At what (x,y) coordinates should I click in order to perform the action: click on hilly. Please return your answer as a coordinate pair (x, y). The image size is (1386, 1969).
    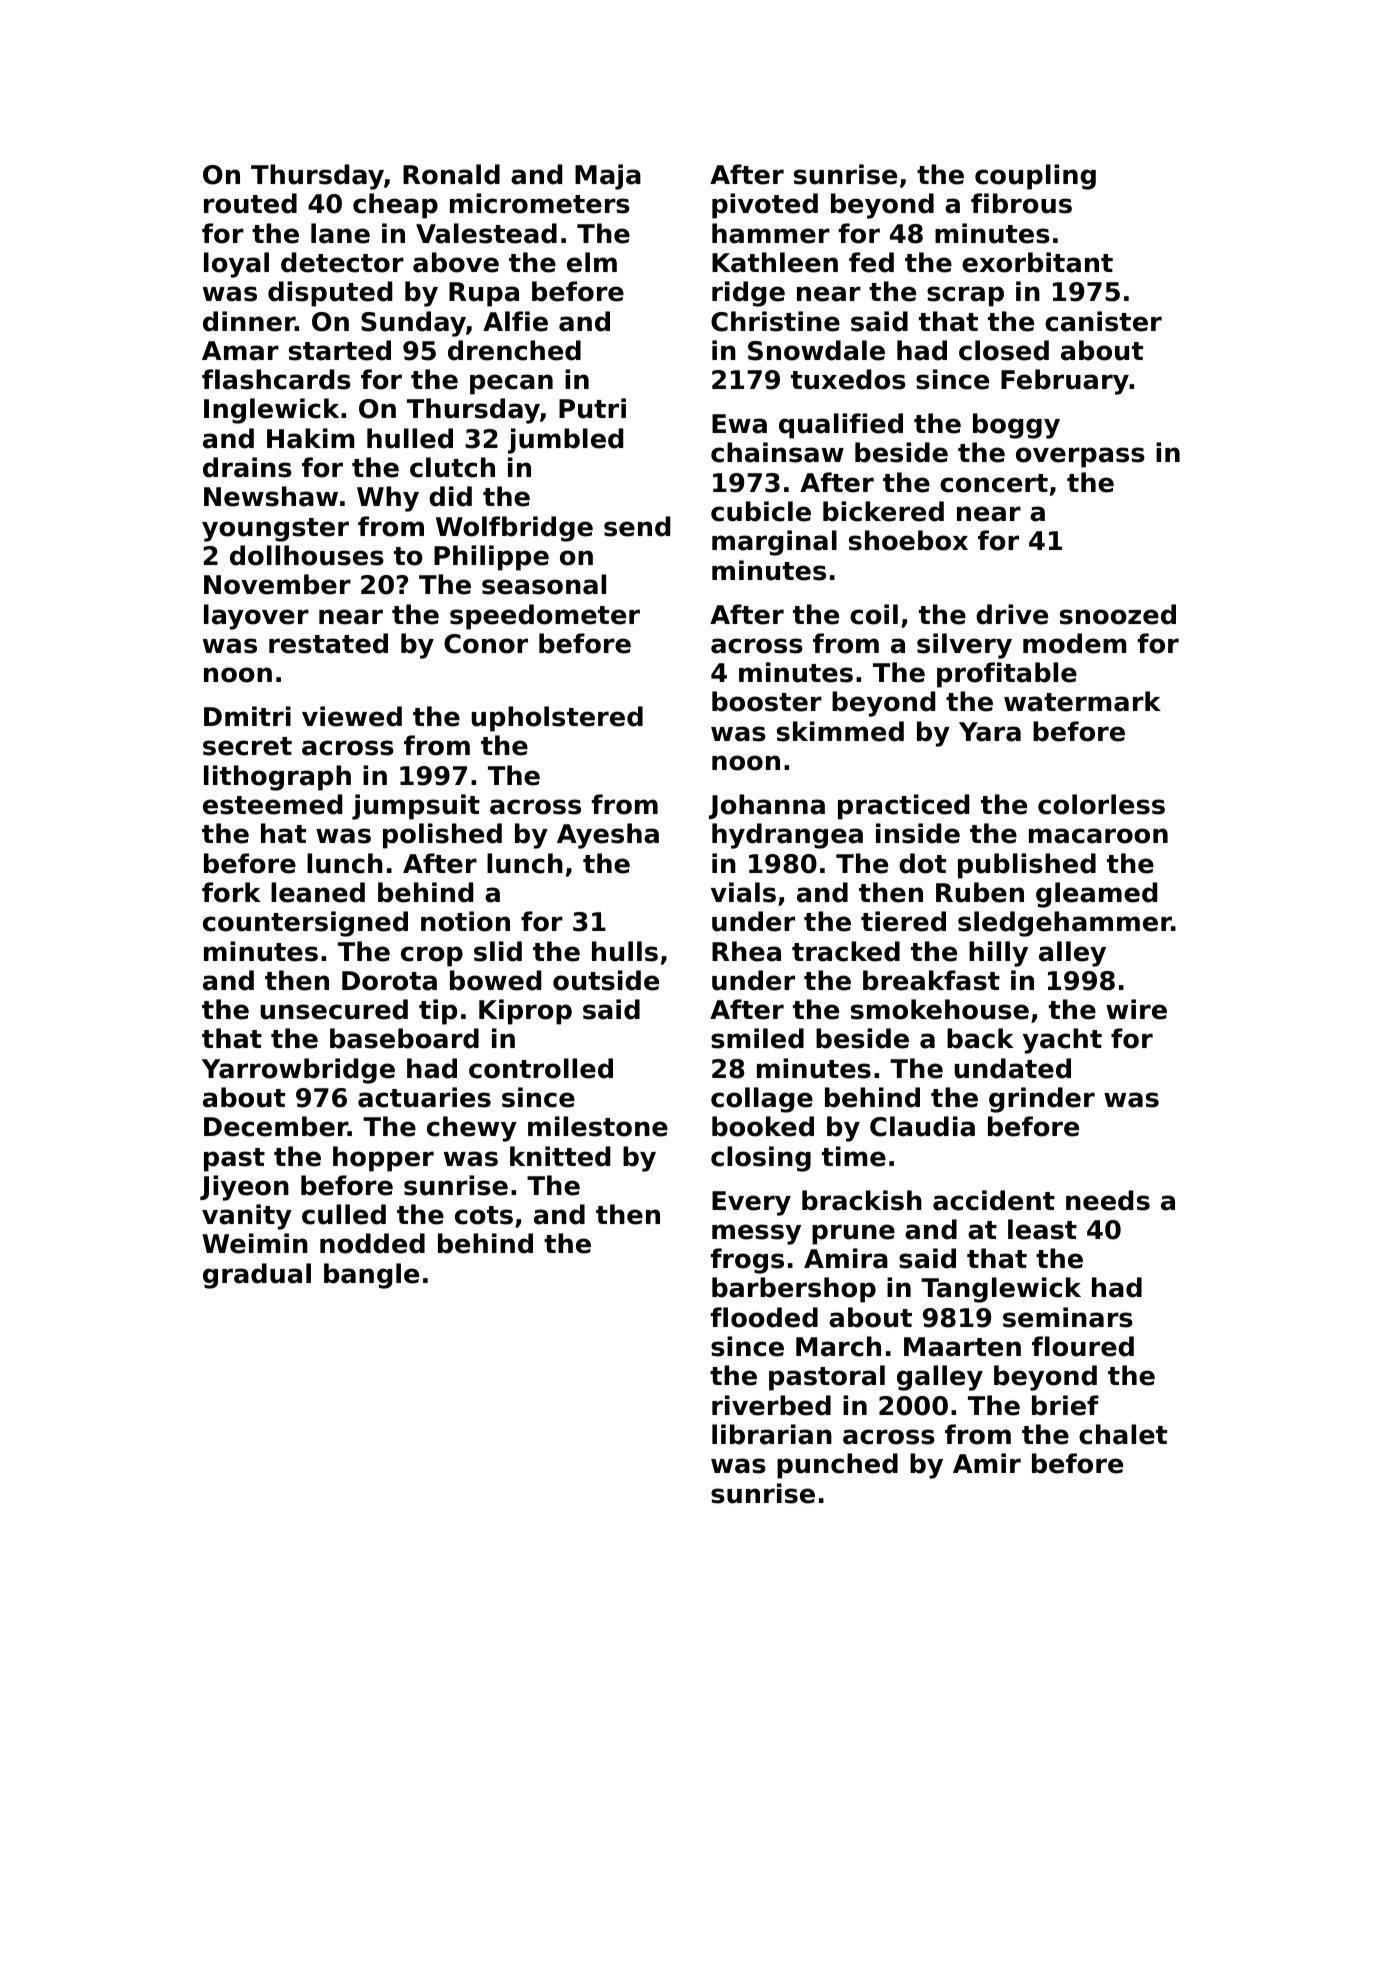
    Looking at the image, I should click on (998, 954).
